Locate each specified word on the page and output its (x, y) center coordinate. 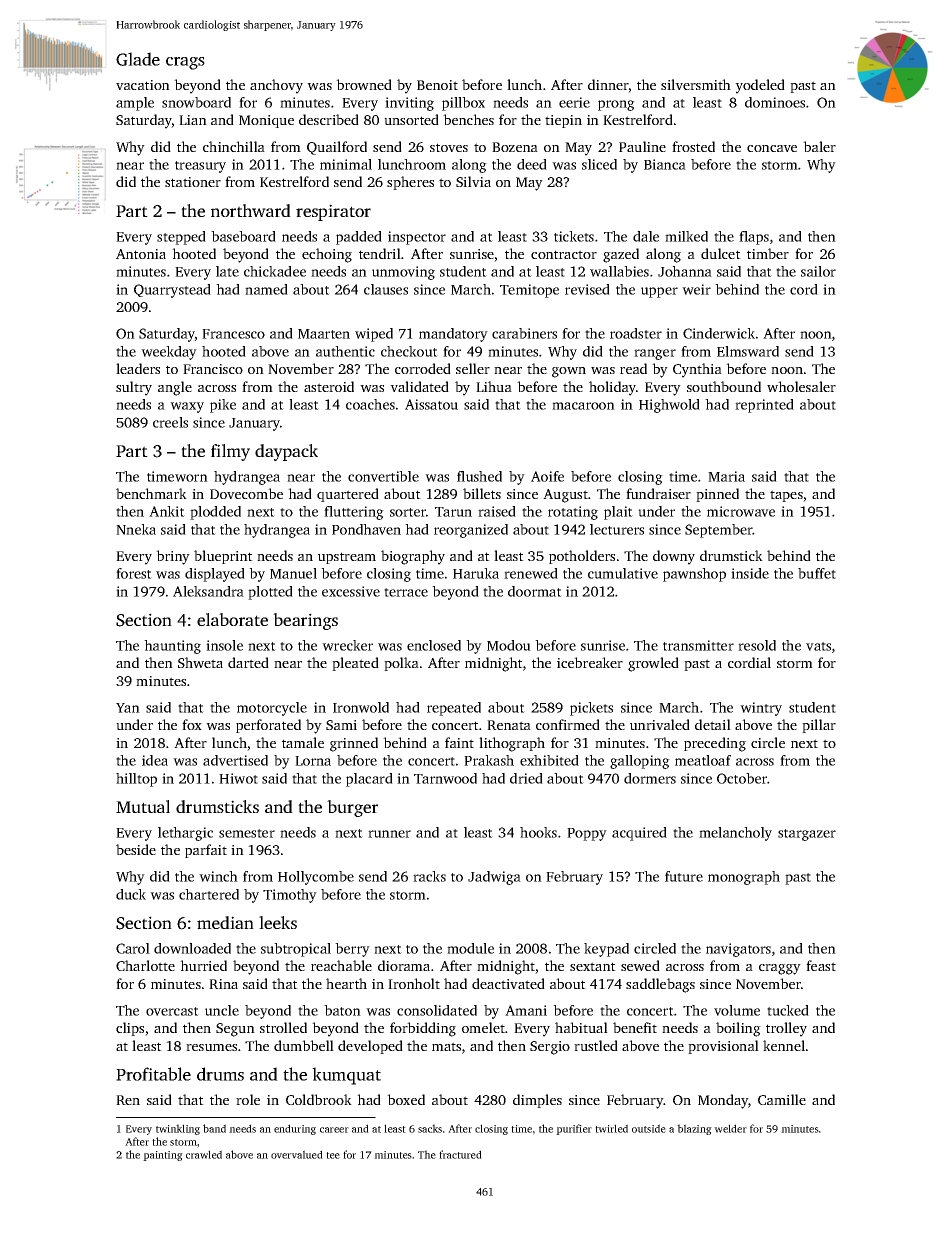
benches (468, 119)
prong (616, 105)
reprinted (764, 406)
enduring (295, 1129)
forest (134, 573)
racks (429, 876)
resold (757, 645)
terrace (406, 592)
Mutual (143, 806)
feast (821, 965)
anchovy (276, 86)
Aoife (547, 476)
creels (170, 422)
